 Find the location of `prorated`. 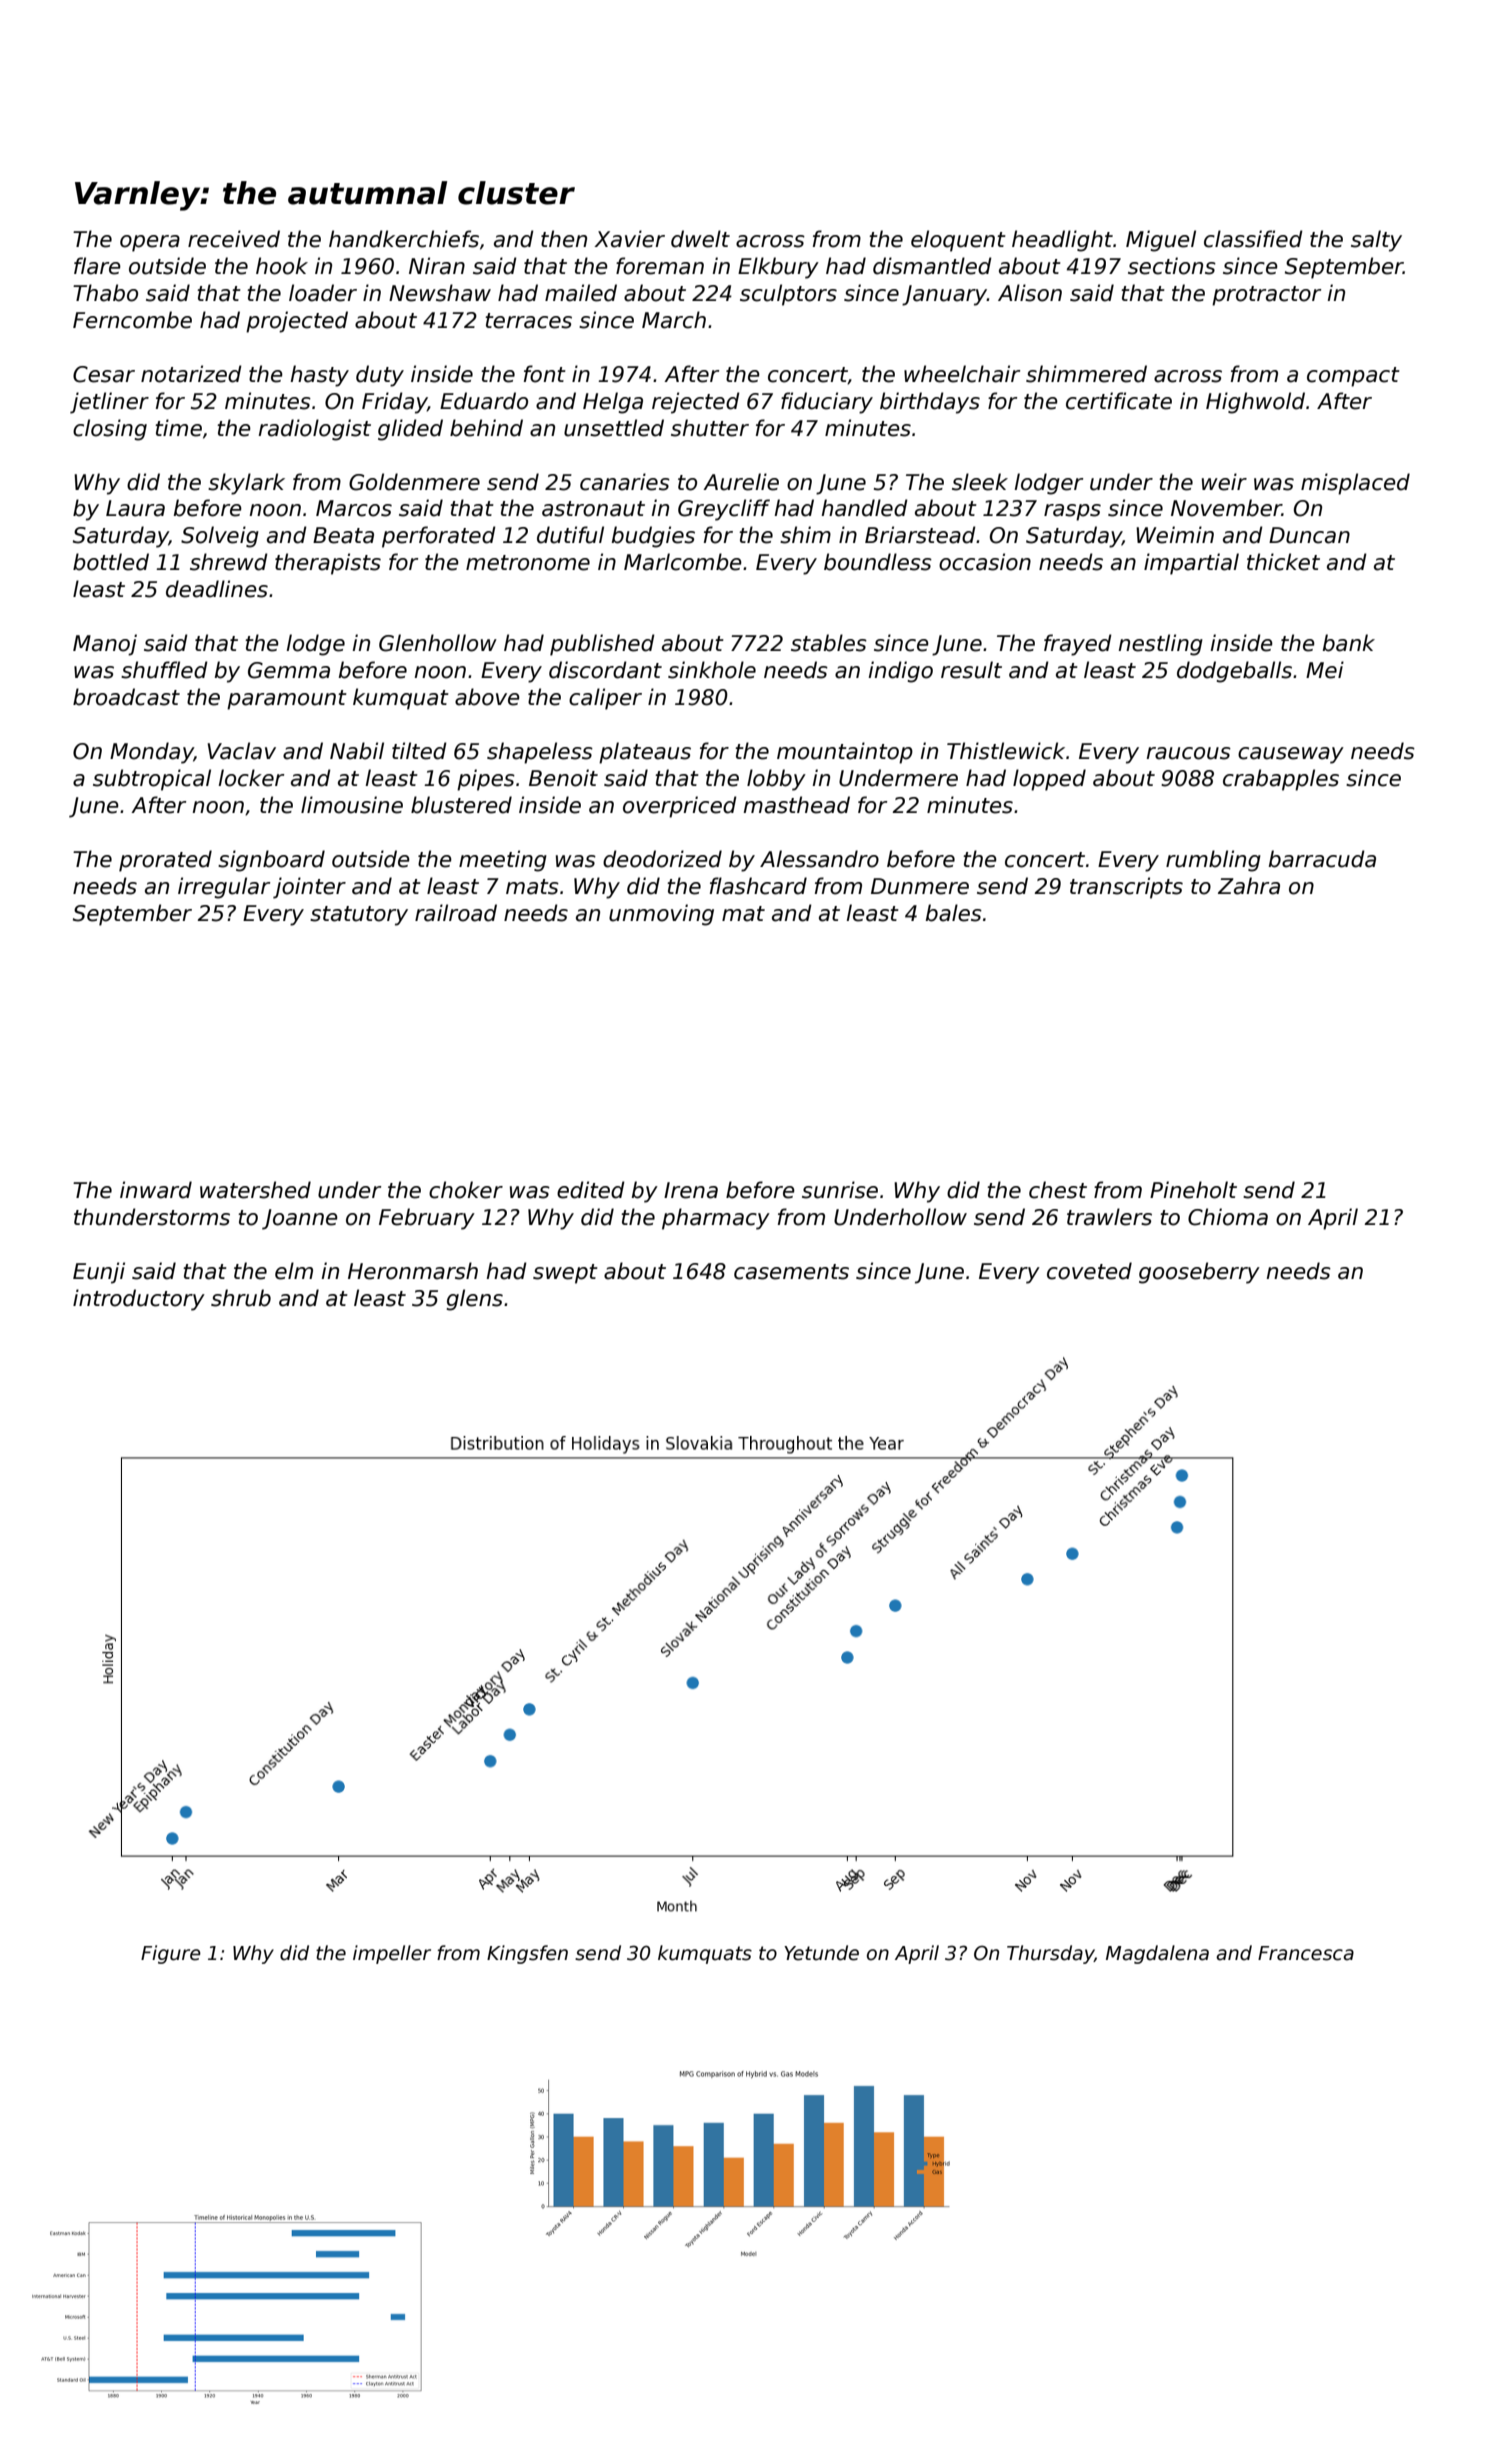

prorated is located at coordinates (165, 861).
